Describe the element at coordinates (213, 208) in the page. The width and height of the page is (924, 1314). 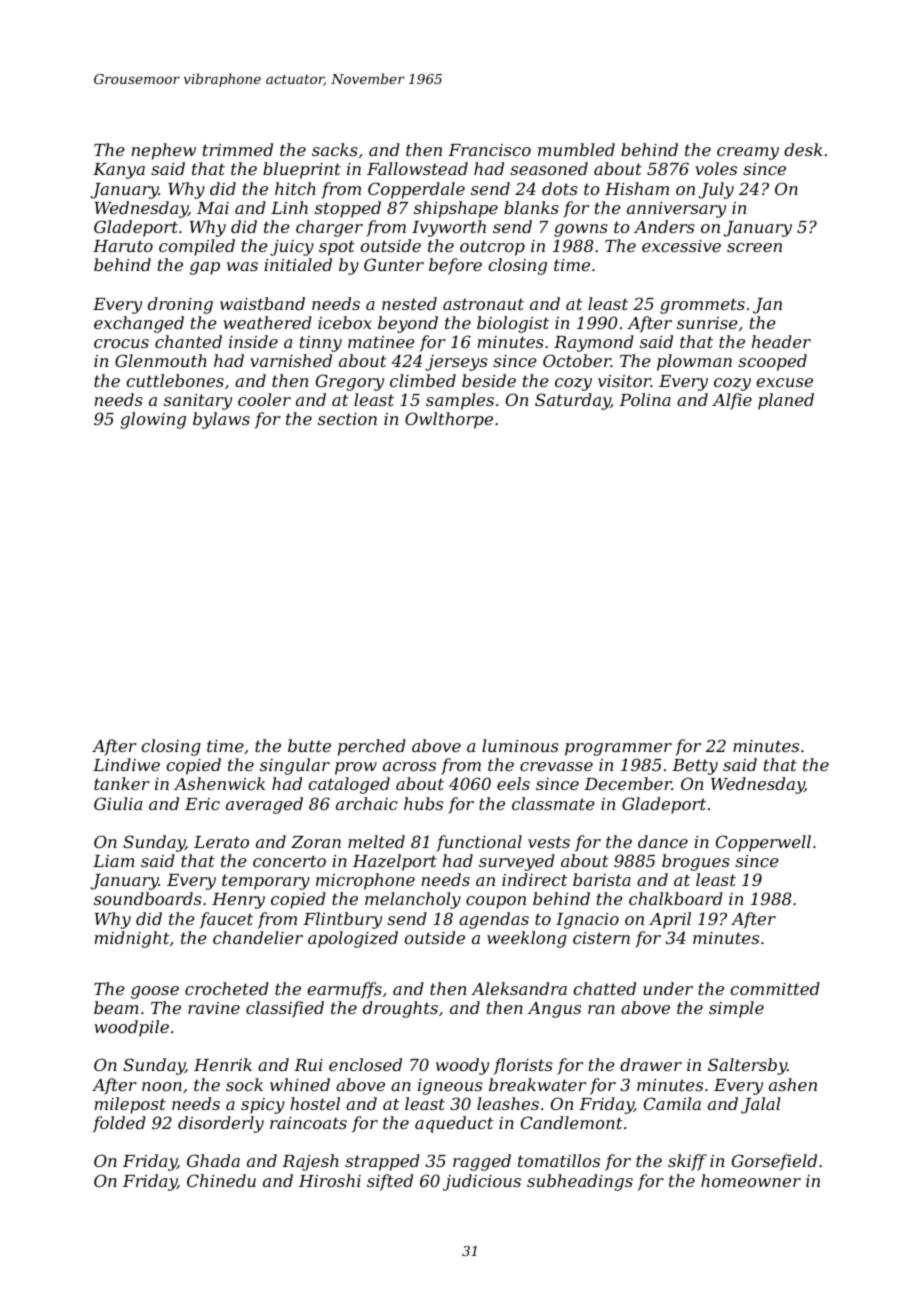
I see `Mai` at that location.
